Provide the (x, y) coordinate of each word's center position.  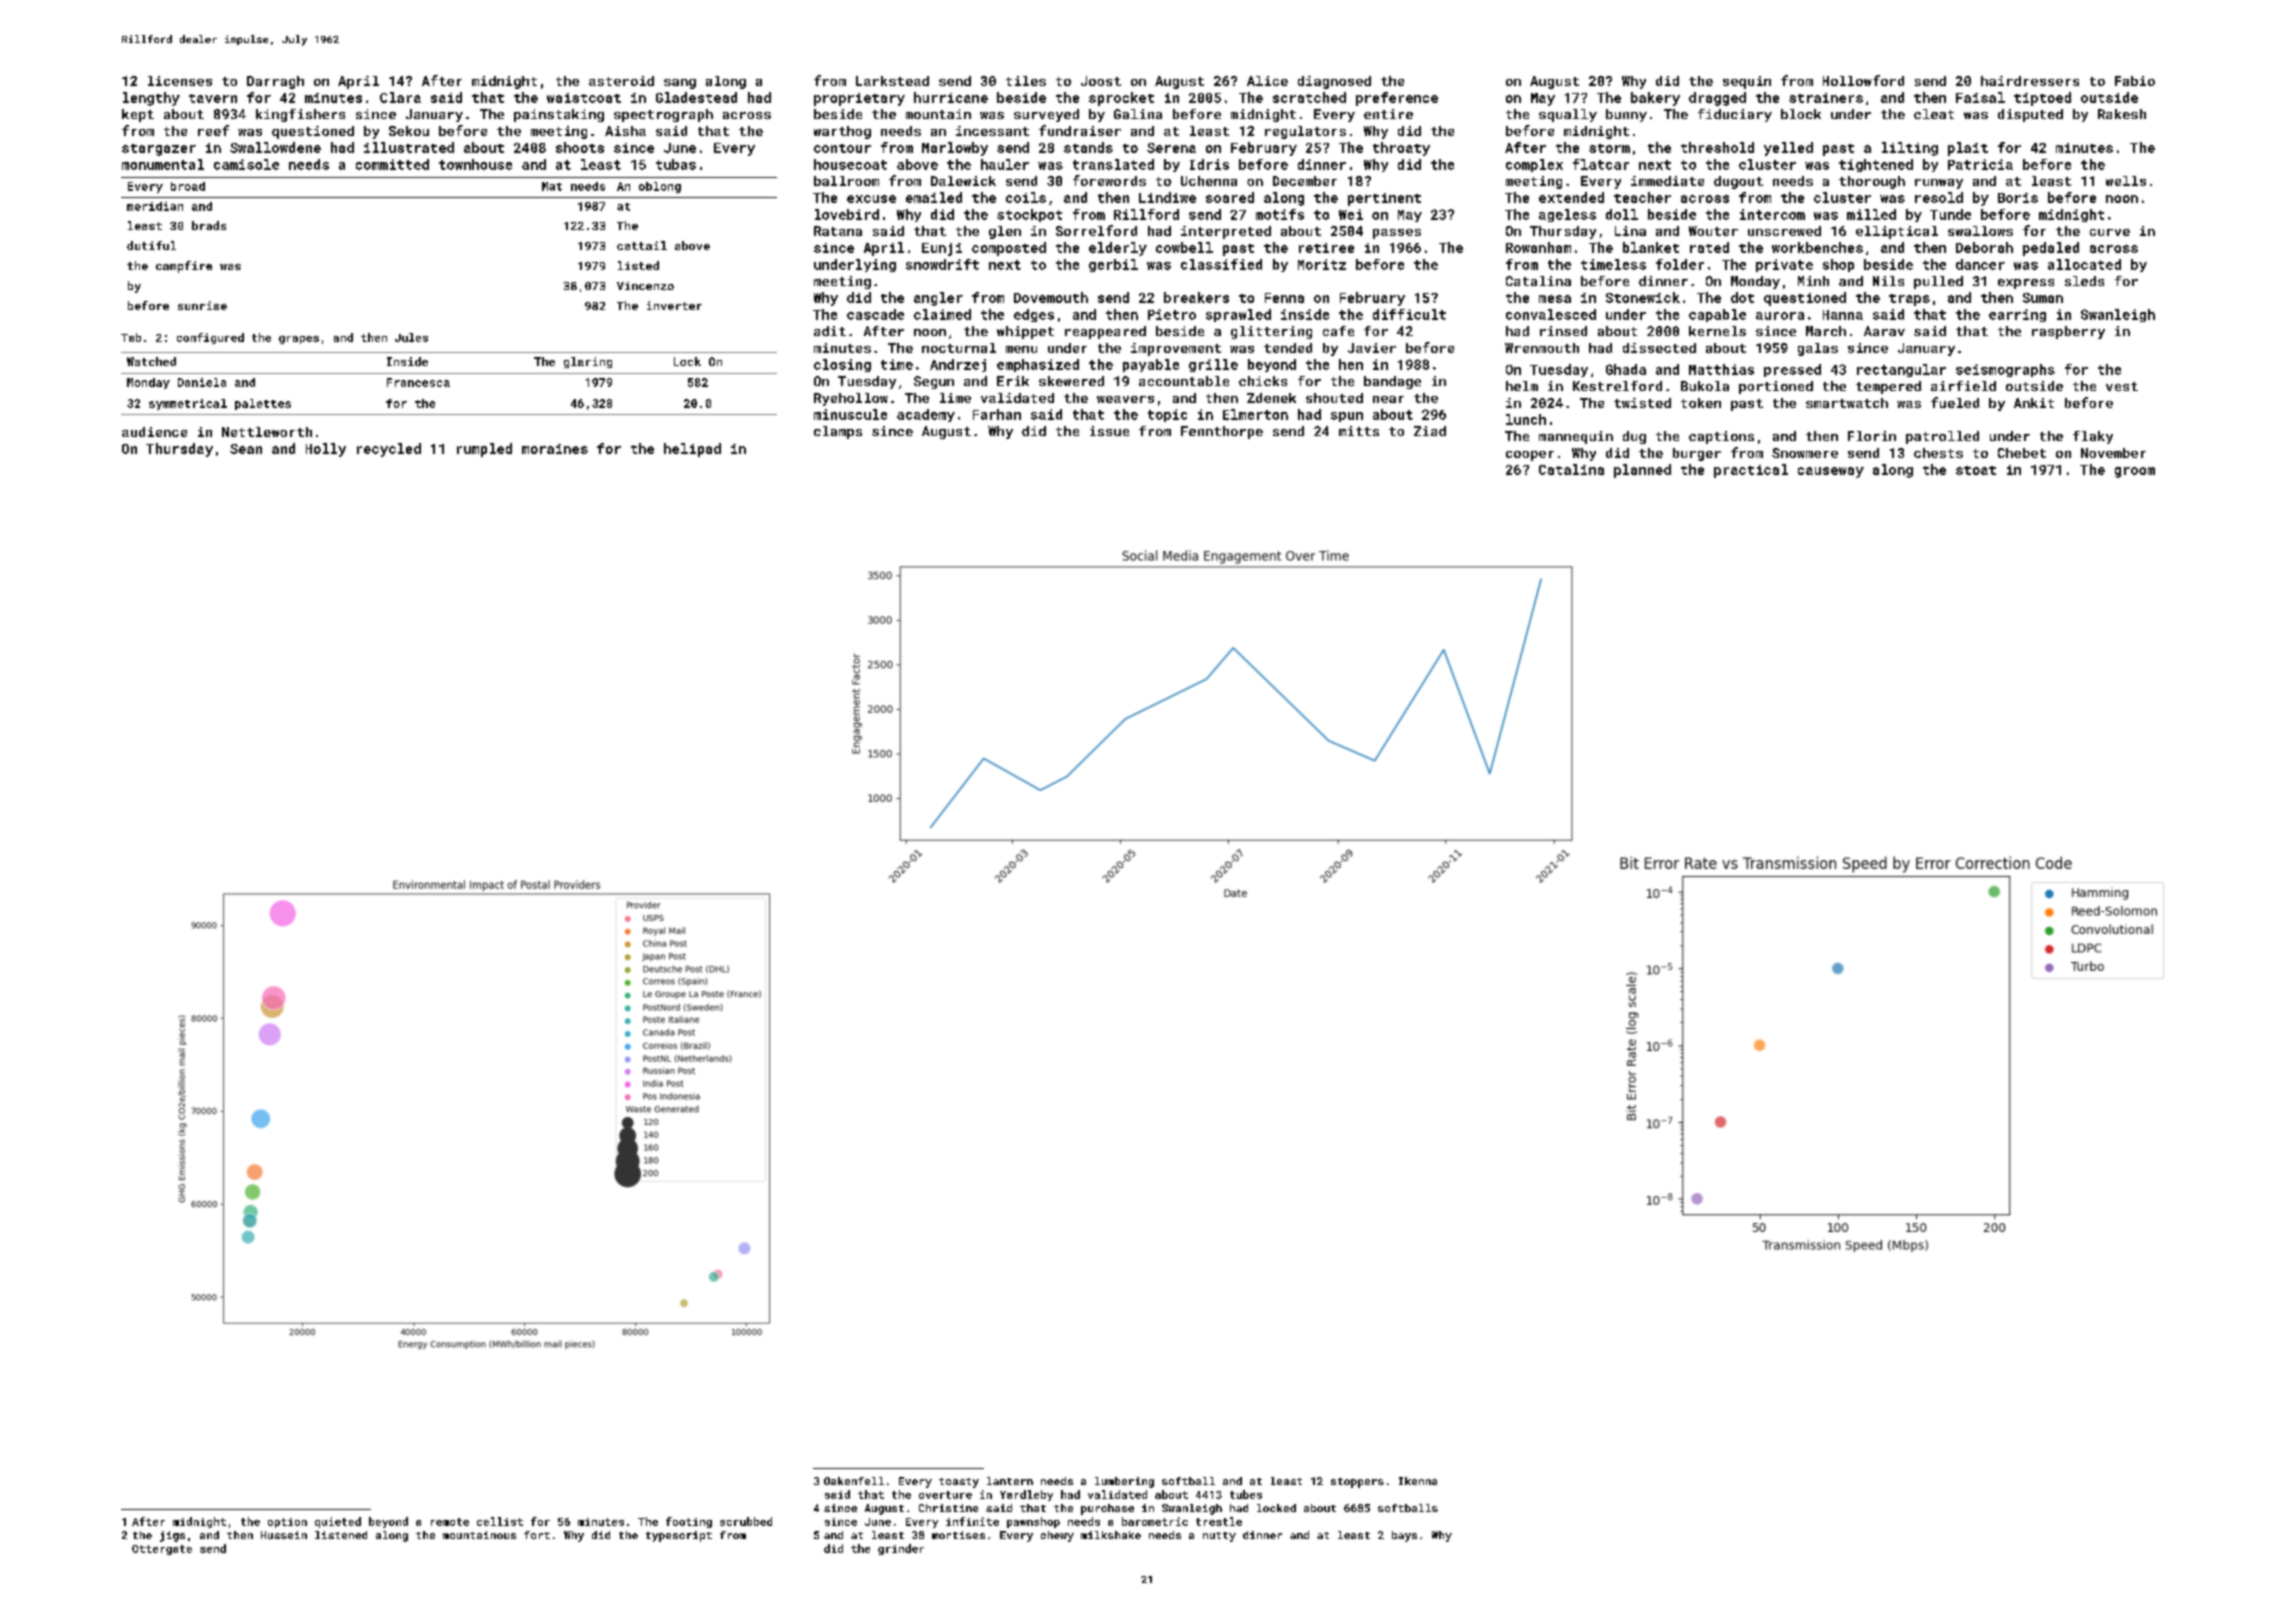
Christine (948, 1508)
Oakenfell (854, 1481)
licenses (180, 81)
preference (1397, 99)
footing (689, 1522)
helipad (692, 450)
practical (1751, 471)
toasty (959, 1483)
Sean (246, 449)
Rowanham (1538, 247)
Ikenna (1418, 1481)
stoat (1976, 470)
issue (1109, 431)
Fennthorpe (1222, 432)
